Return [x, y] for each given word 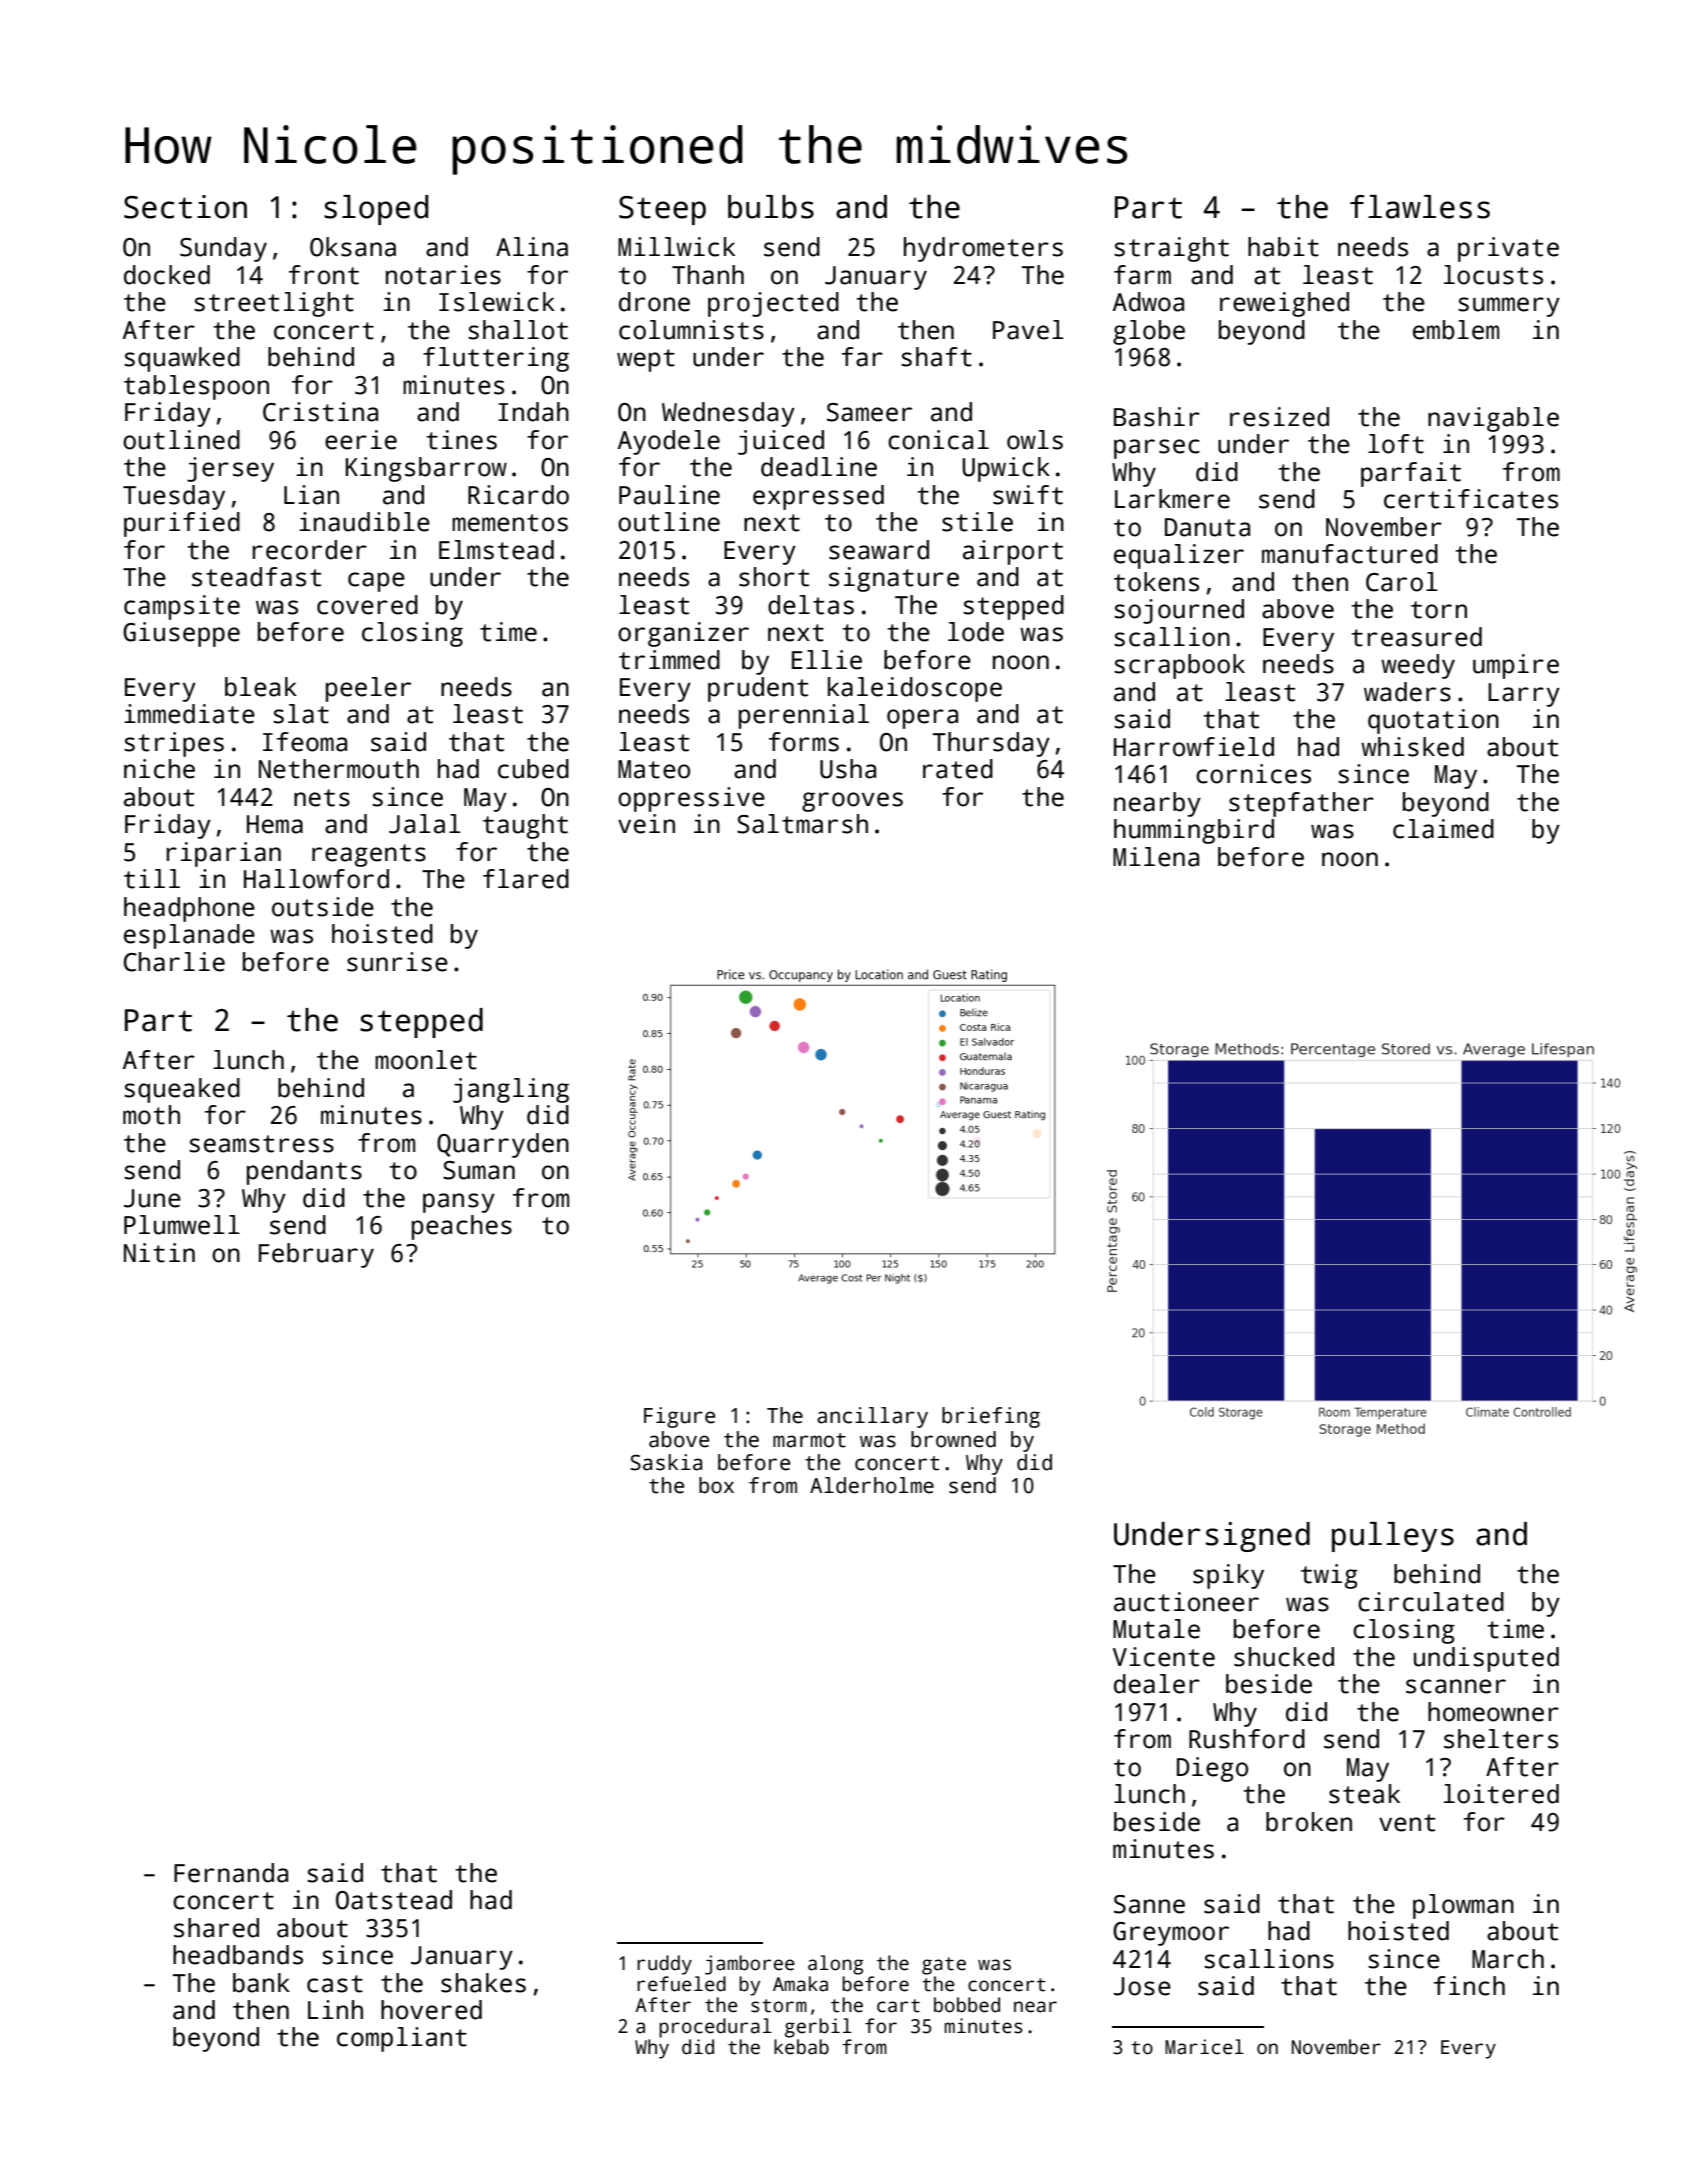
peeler [368, 689]
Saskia [666, 1462]
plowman [1463, 1906]
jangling [511, 1090]
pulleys [1393, 1537]
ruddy [664, 1965]
